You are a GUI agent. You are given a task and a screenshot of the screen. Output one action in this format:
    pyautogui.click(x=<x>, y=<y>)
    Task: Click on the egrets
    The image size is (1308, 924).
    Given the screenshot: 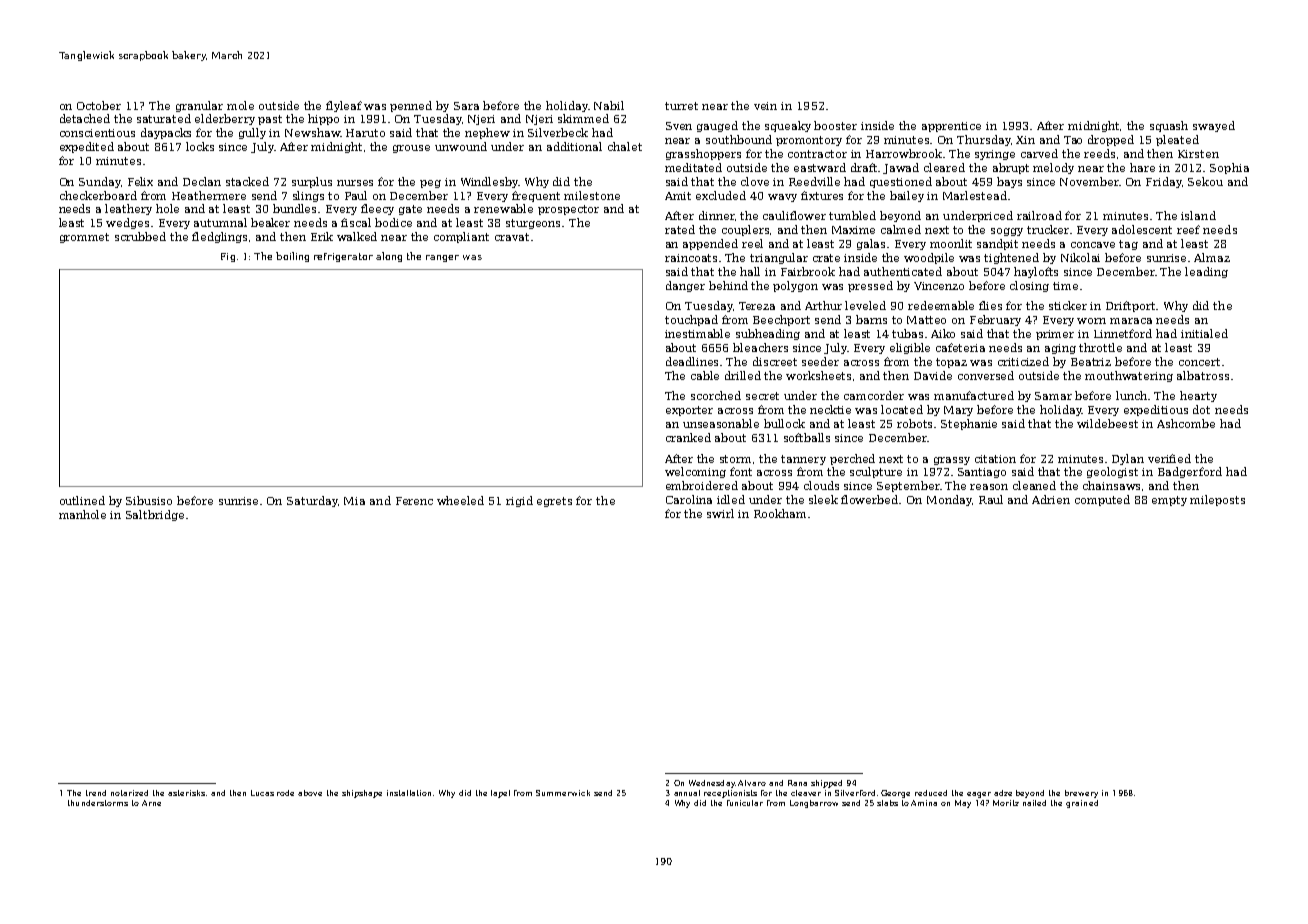 What is the action you would take?
    pyautogui.click(x=554, y=502)
